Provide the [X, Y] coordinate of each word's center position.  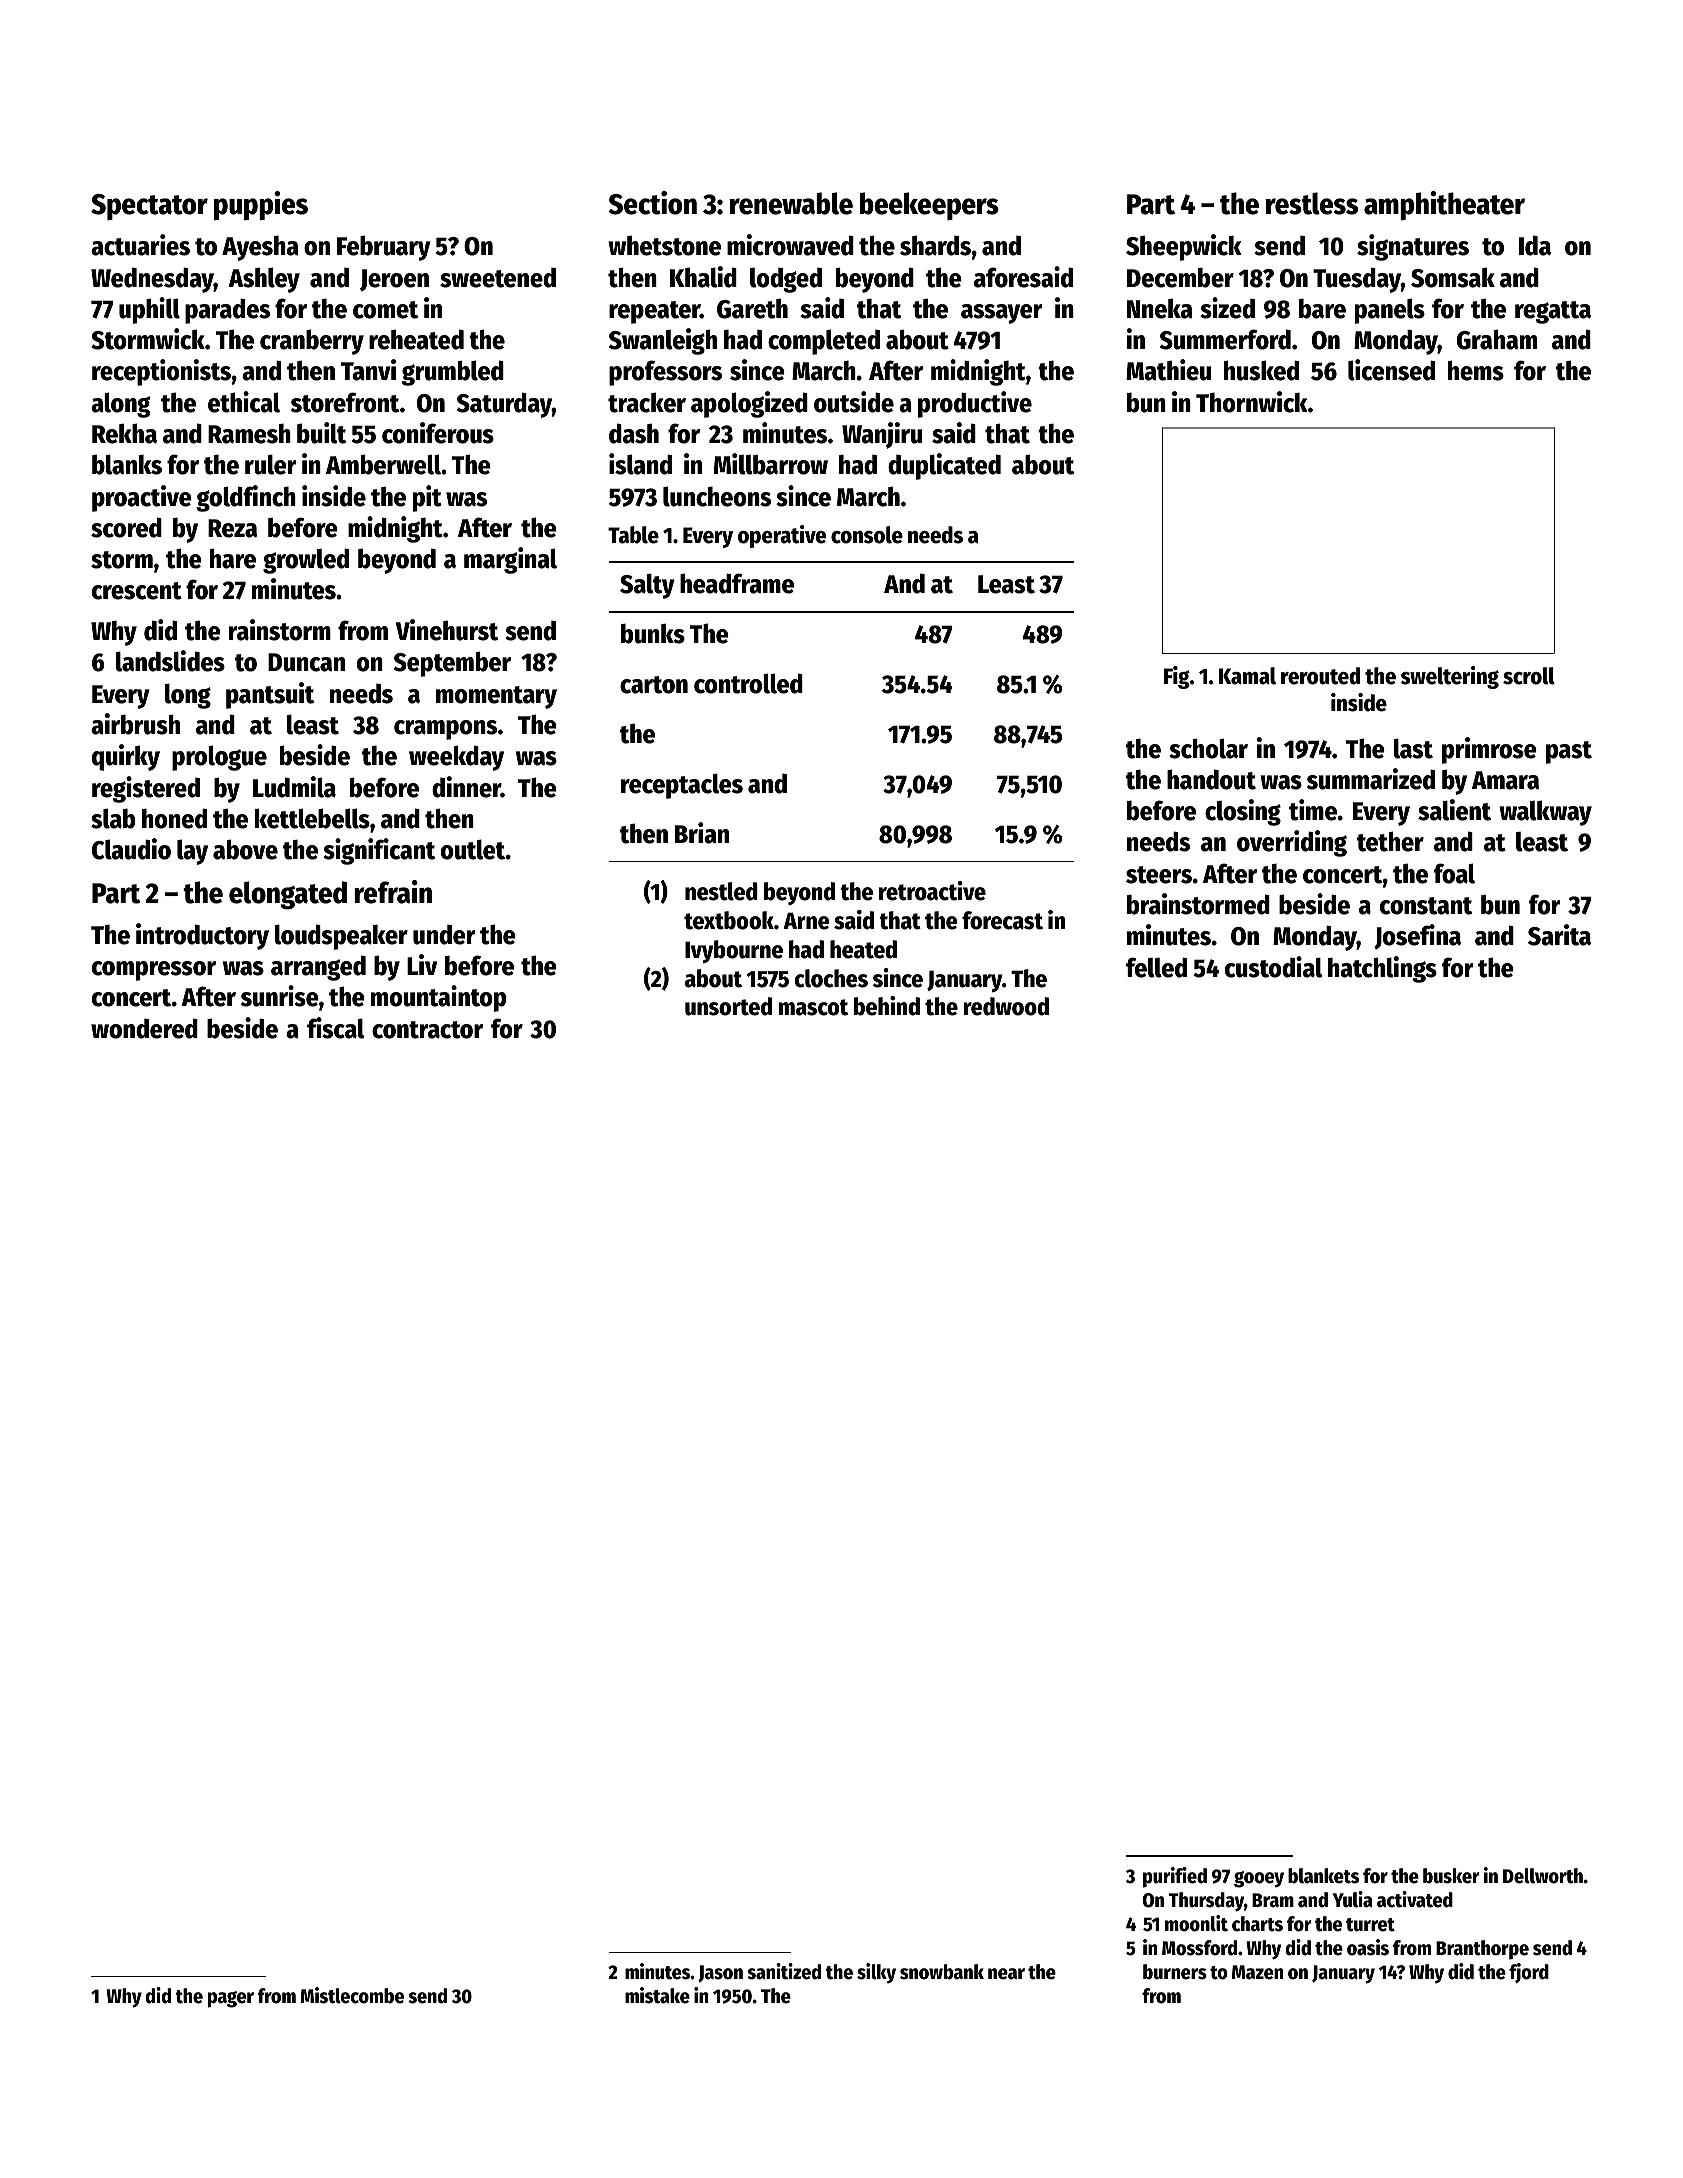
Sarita [1559, 935]
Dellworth [1543, 1876]
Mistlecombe [352, 1995]
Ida [1535, 245]
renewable [791, 203]
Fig [1177, 677]
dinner [466, 787]
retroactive [932, 891]
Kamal [1247, 676]
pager [231, 1999]
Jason [720, 1974]
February [384, 248]
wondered [144, 1028]
